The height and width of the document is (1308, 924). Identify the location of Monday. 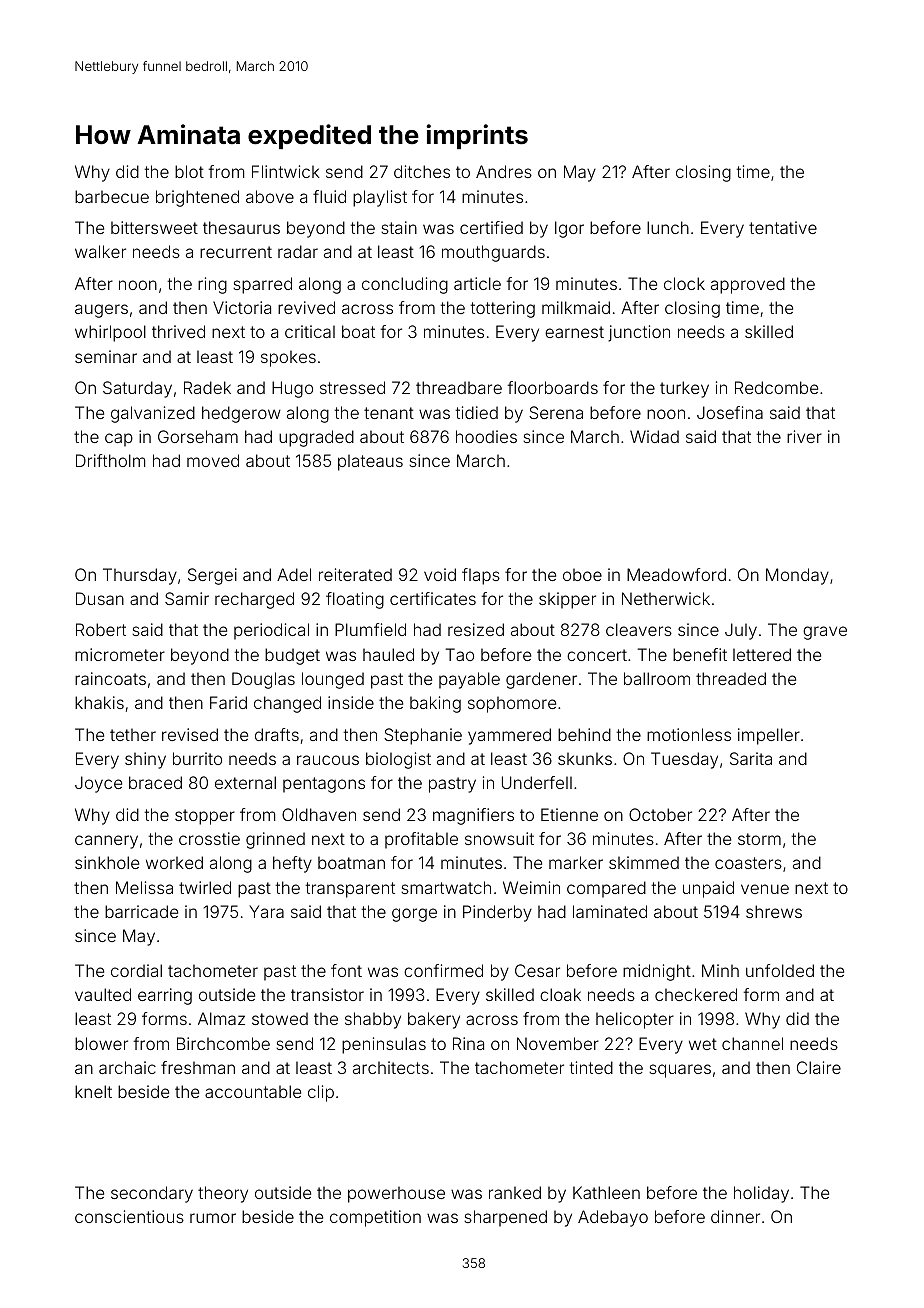
(797, 576).
